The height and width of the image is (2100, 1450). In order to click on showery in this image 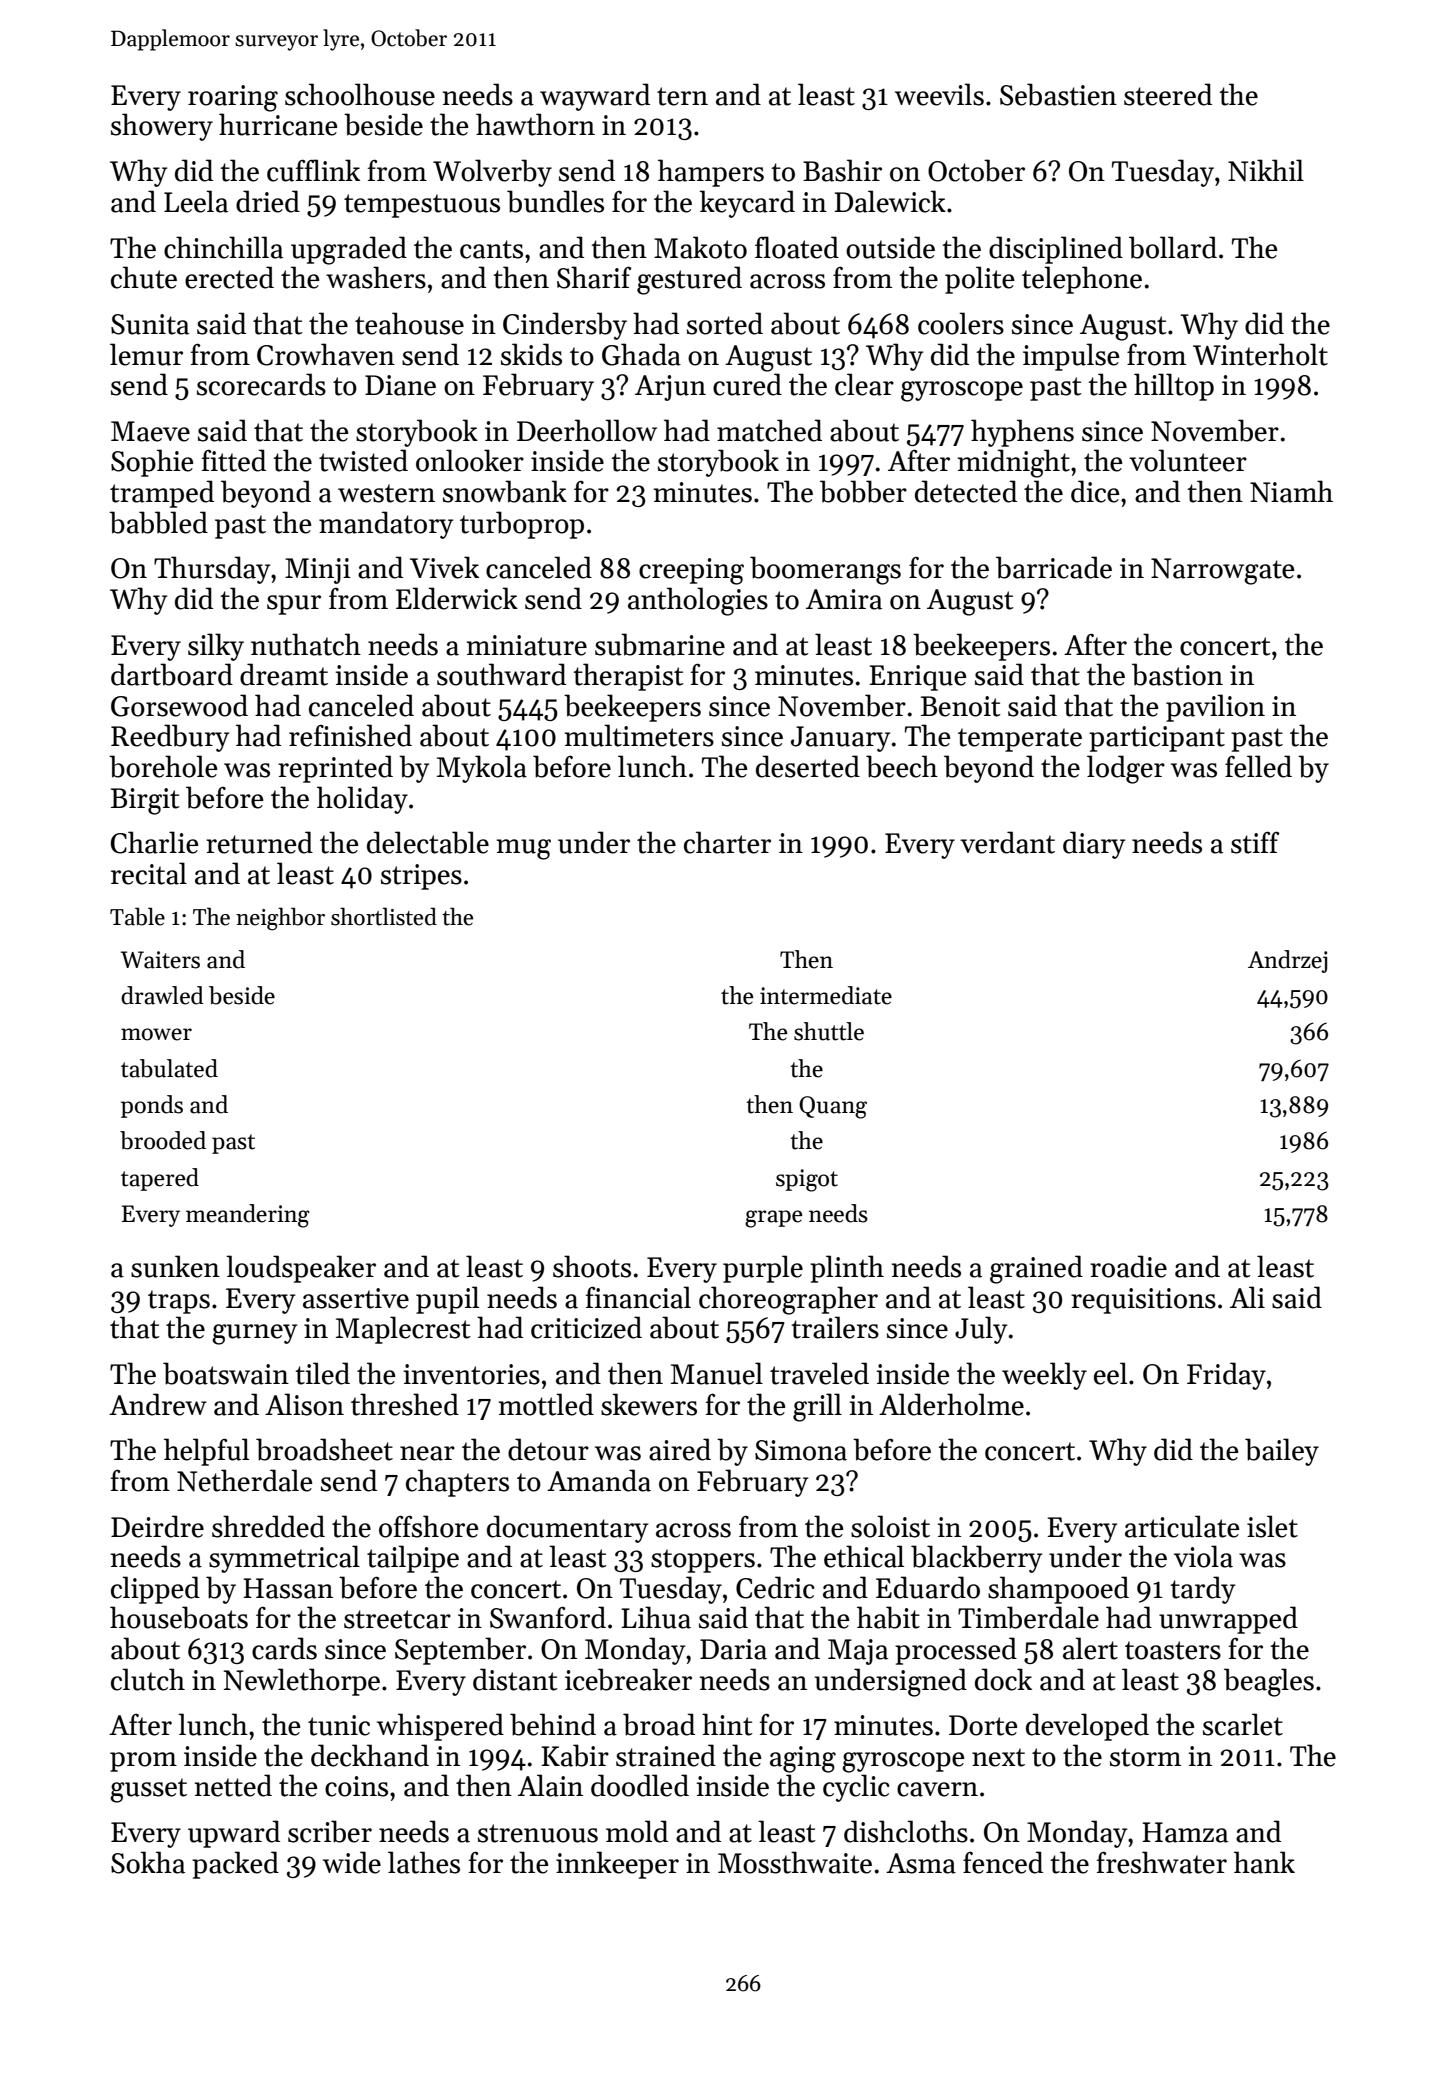, I will do `click(162, 127)`.
